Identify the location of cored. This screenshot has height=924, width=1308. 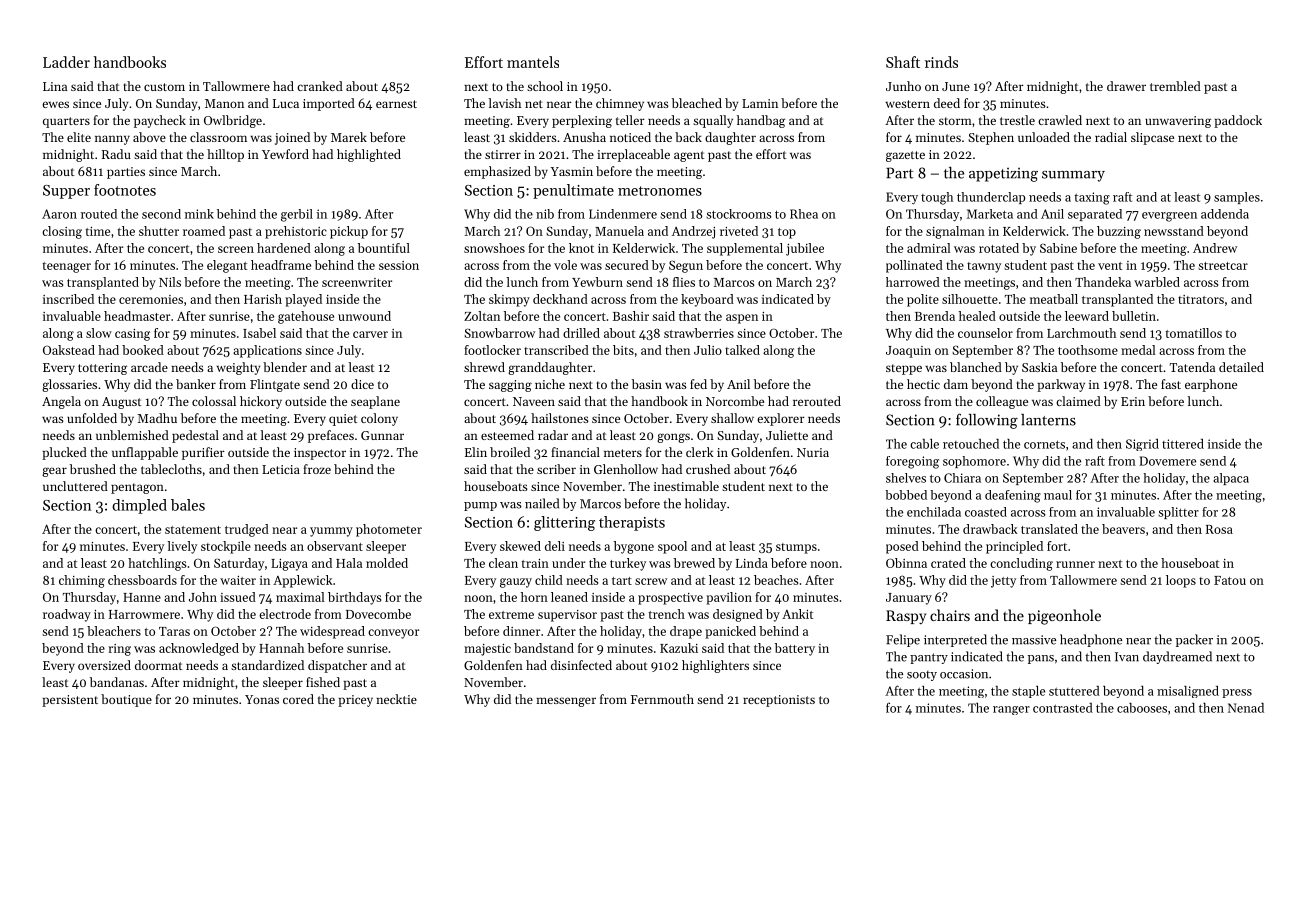
(298, 699).
